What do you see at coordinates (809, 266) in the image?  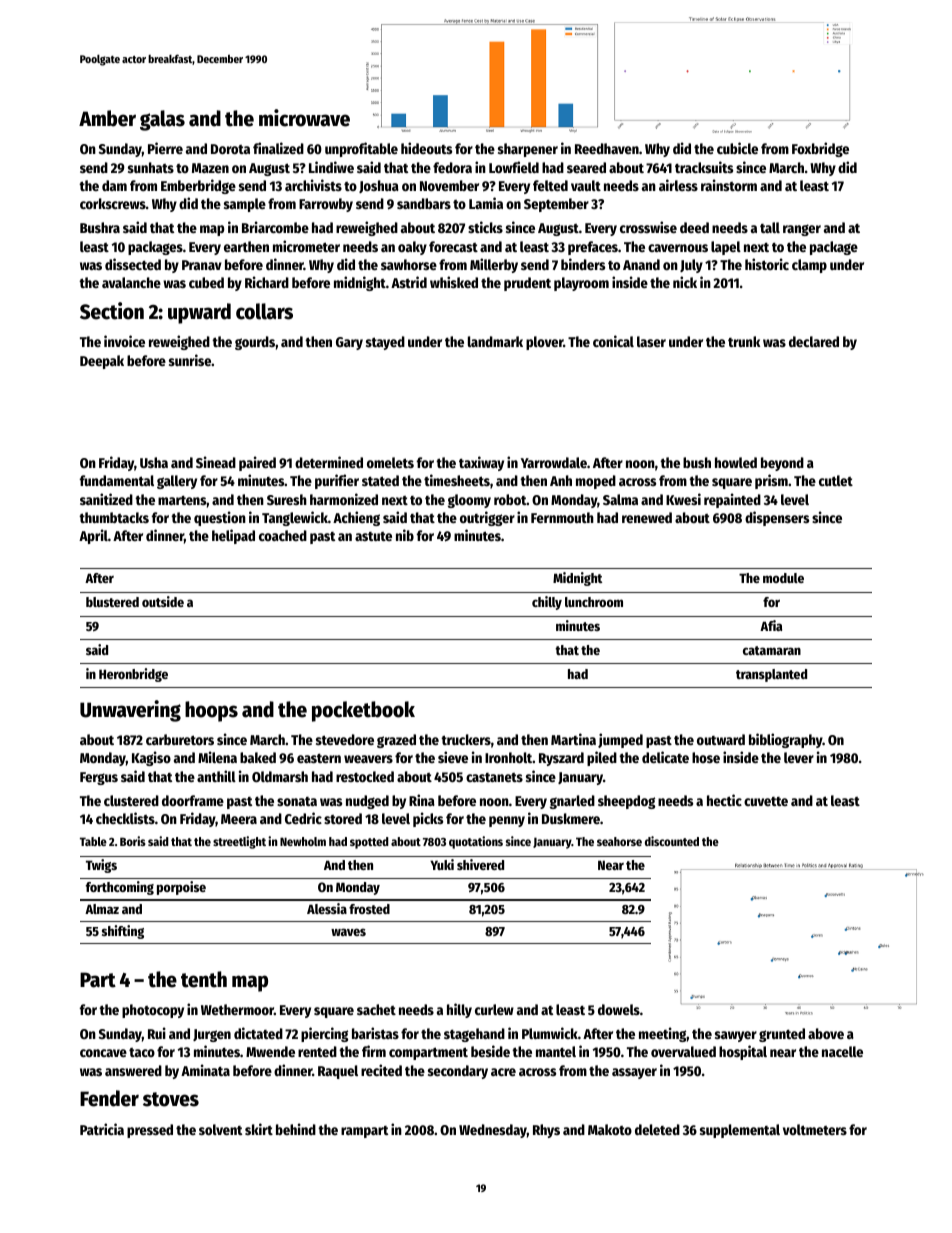 I see `clamp` at bounding box center [809, 266].
